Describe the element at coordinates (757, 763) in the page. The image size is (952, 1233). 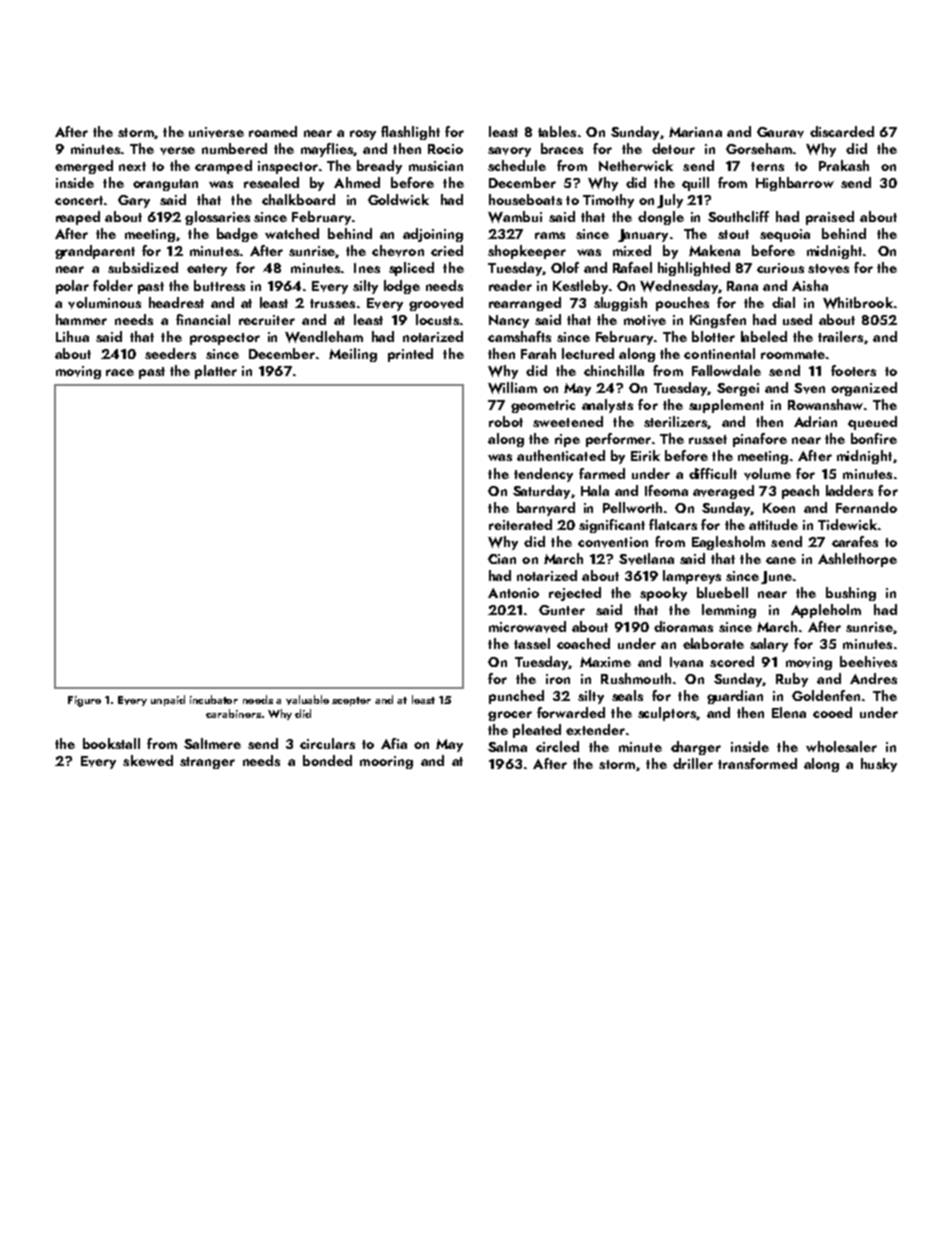
I see `transformed` at that location.
